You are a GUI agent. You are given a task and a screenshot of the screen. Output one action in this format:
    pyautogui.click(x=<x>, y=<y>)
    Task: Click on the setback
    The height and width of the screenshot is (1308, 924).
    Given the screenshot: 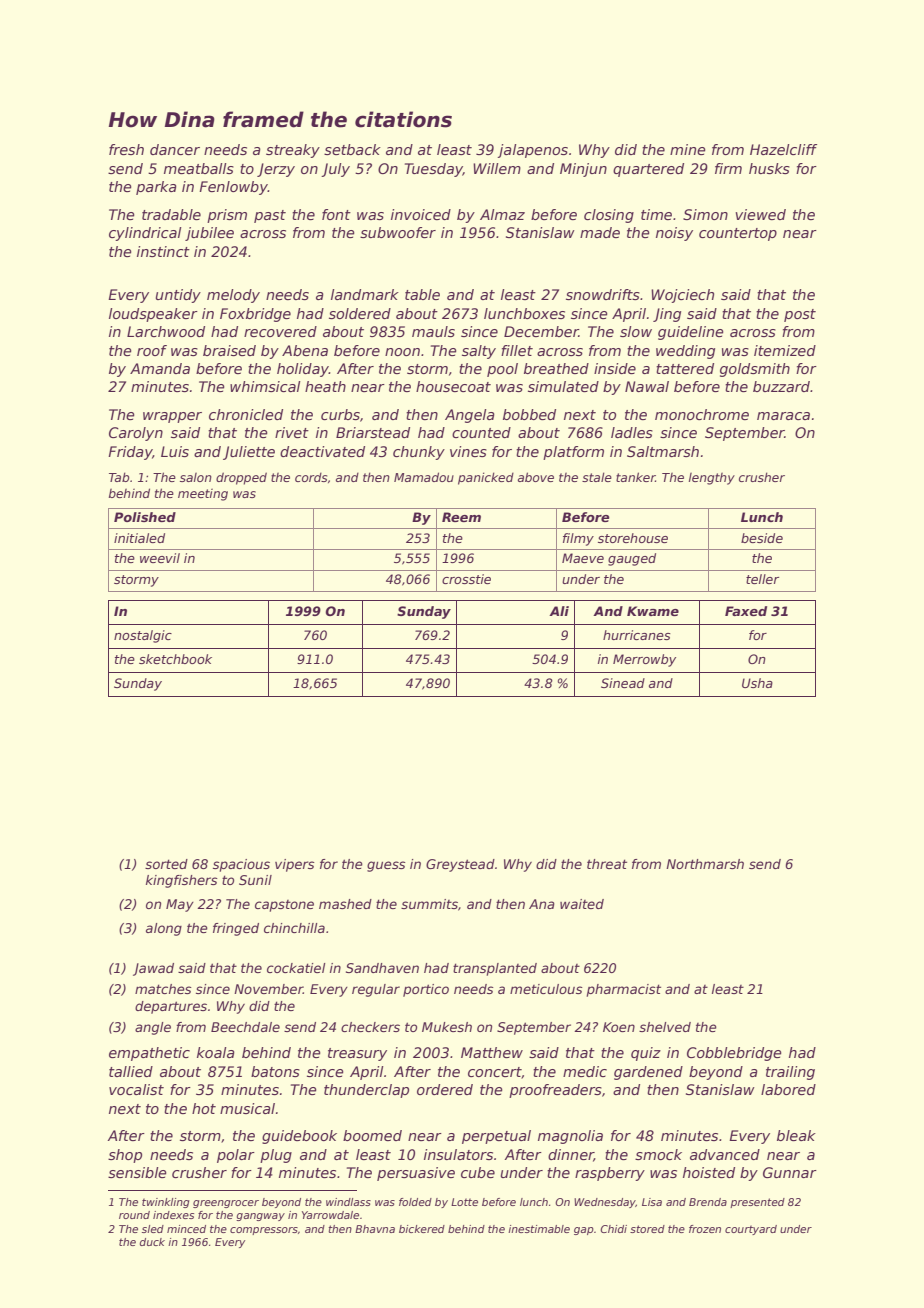 What is the action you would take?
    pyautogui.click(x=352, y=149)
